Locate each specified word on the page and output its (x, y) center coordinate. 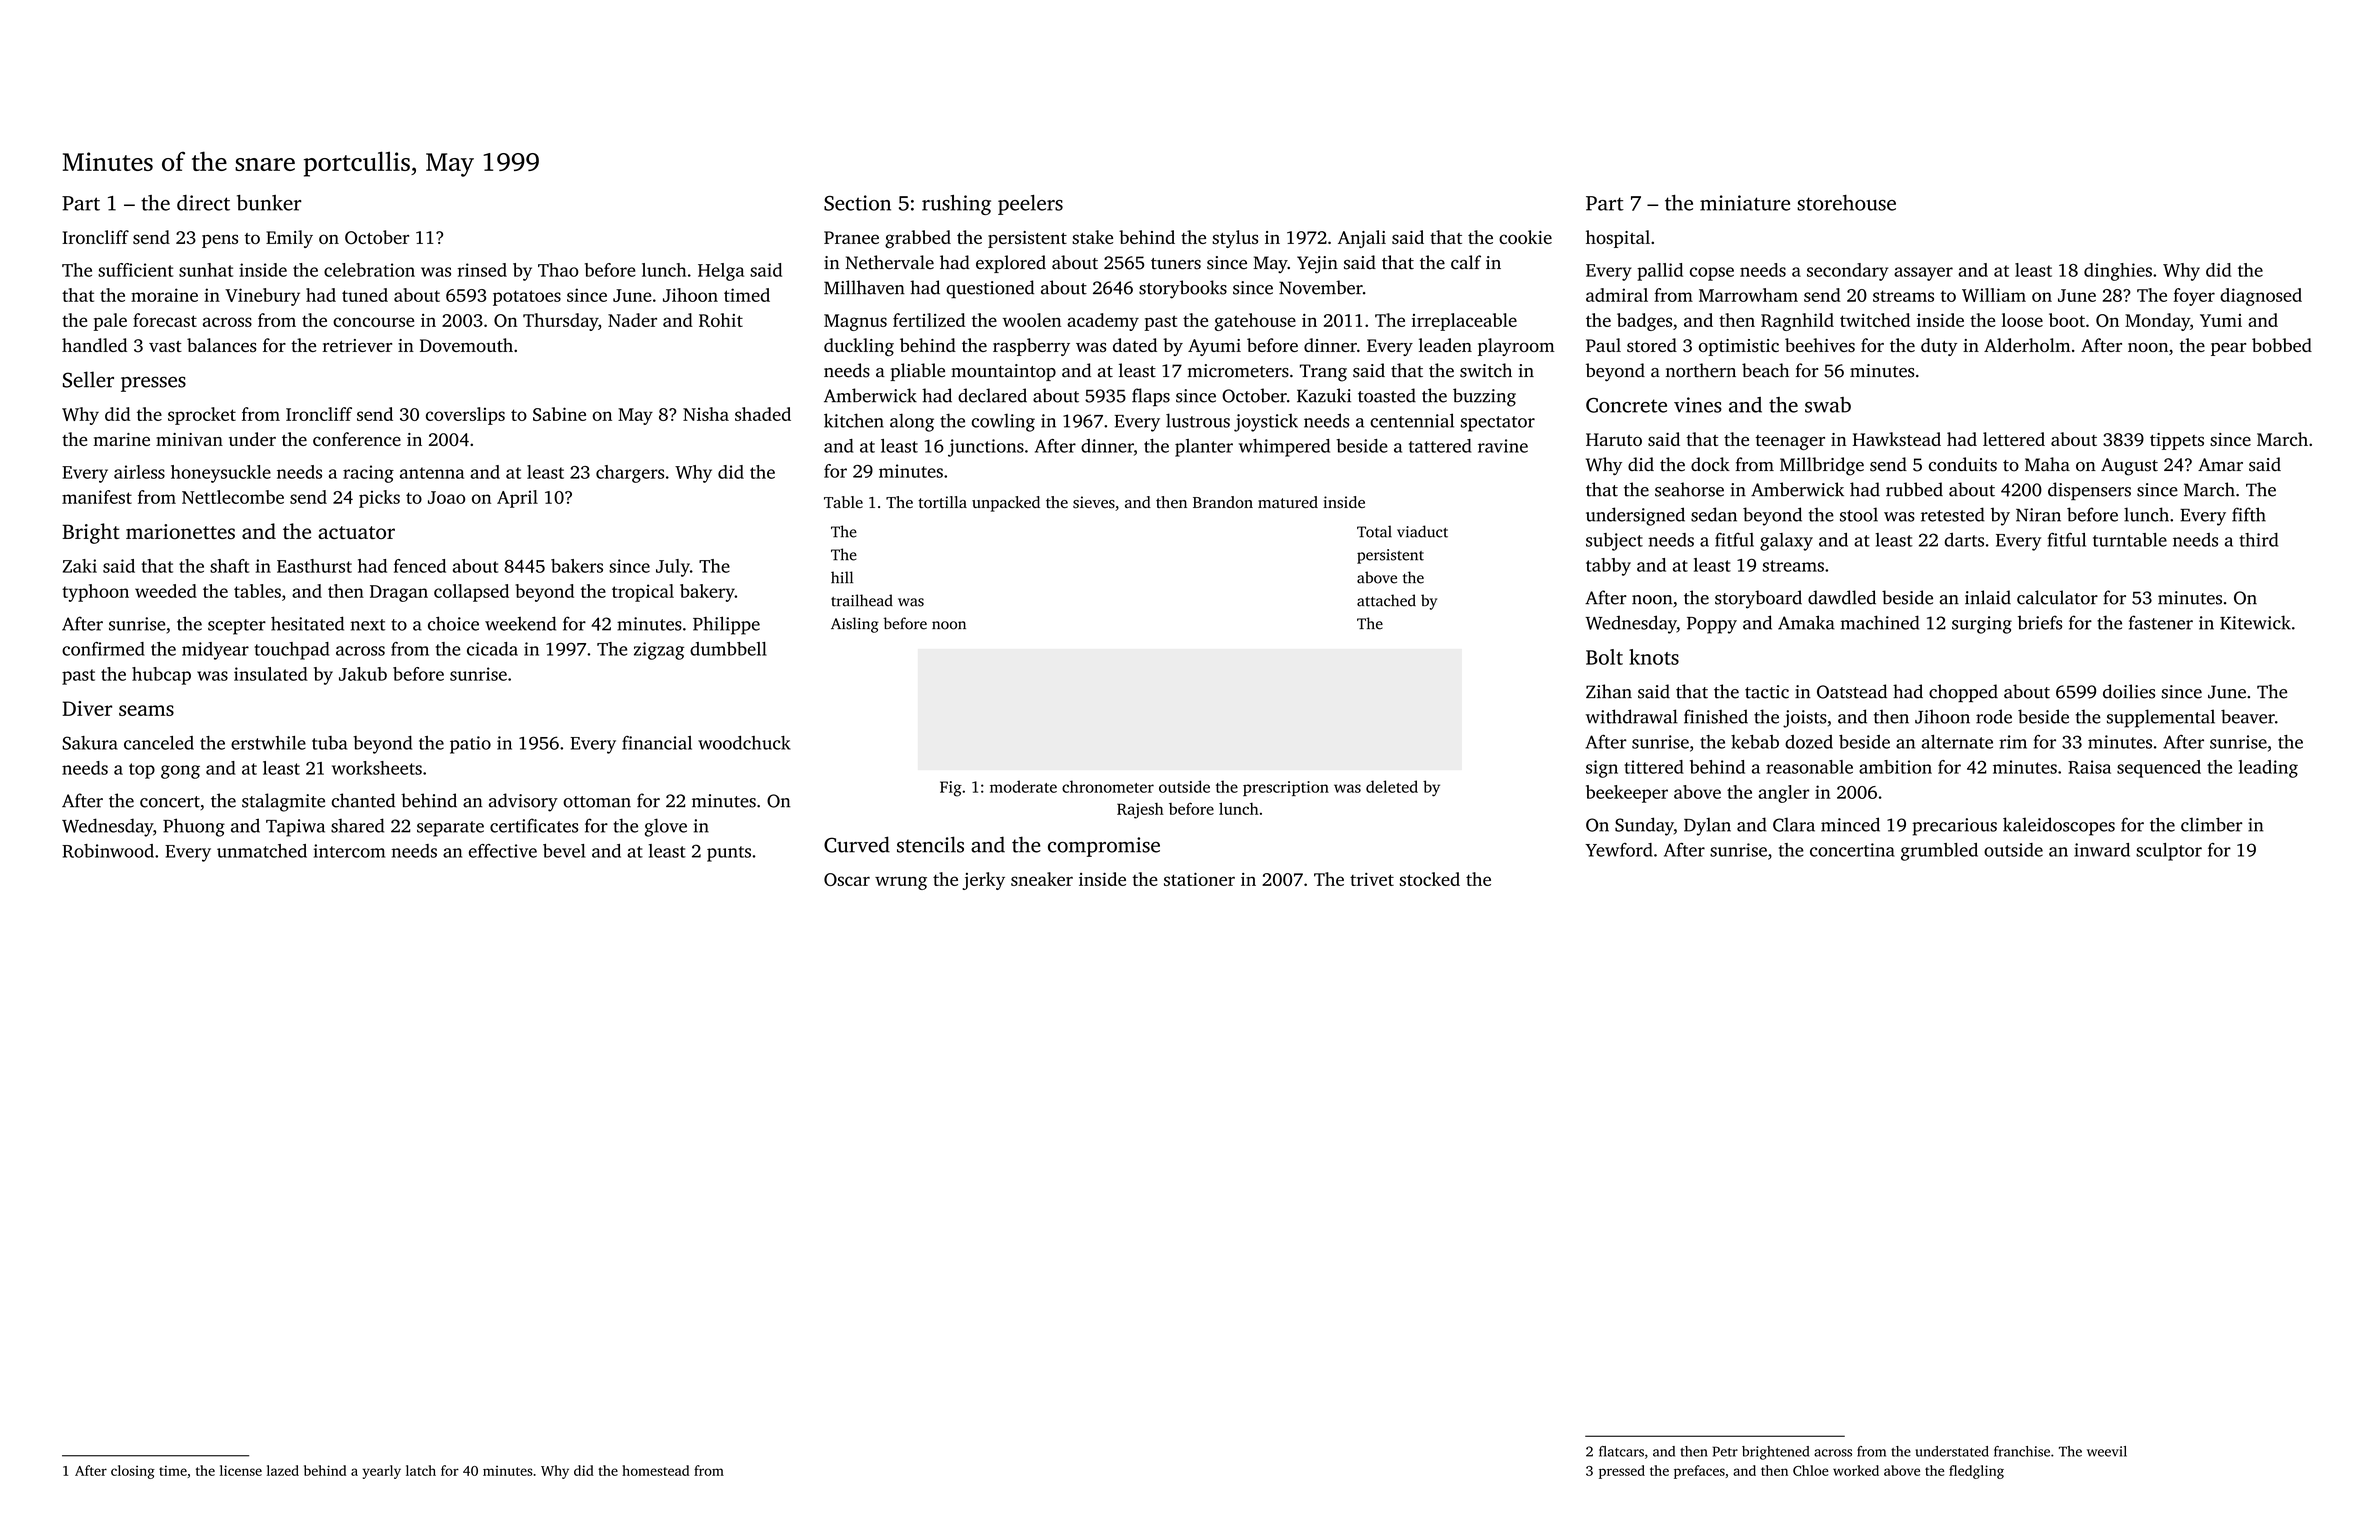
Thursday (560, 322)
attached (1386, 600)
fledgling (1976, 1472)
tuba (329, 743)
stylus (1235, 239)
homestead (655, 1470)
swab (1828, 405)
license (241, 1470)
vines (1698, 405)
